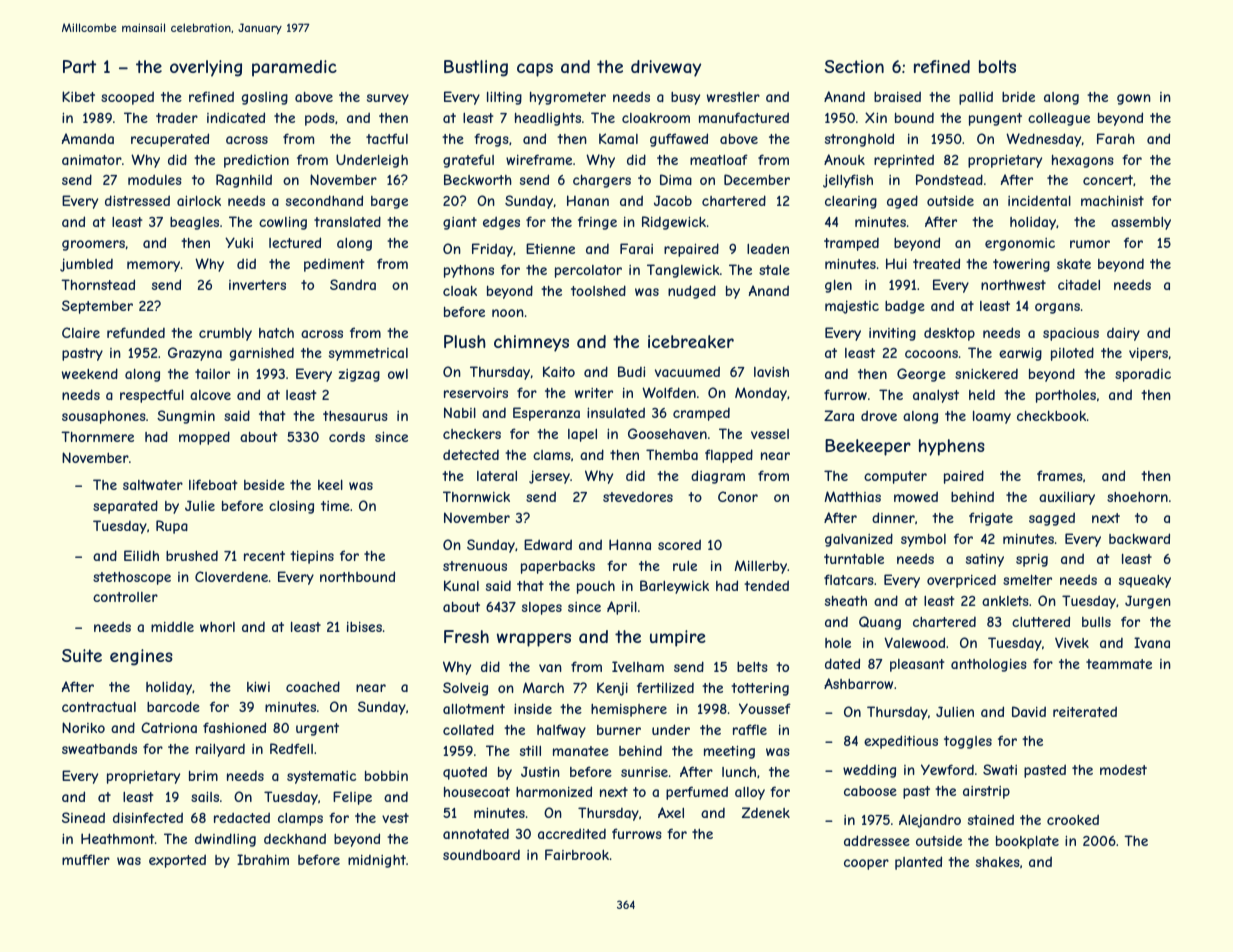 This screenshot has height=952, width=1233. Describe the element at coordinates (612, 689) in the screenshot. I see `Kenji` at that location.
